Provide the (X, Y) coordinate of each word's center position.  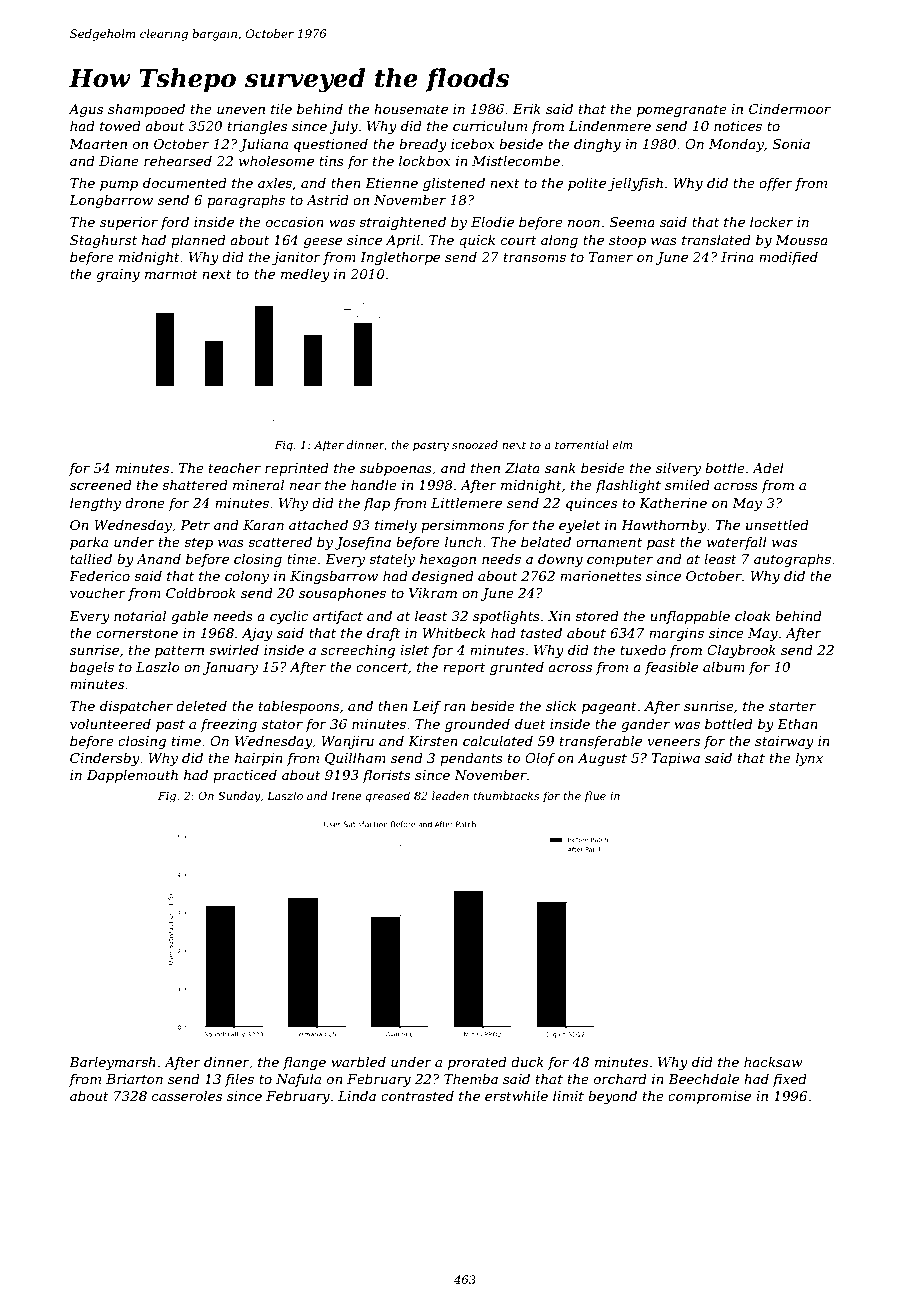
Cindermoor (790, 108)
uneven (241, 110)
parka (89, 543)
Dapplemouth (132, 776)
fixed (789, 1080)
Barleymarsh (112, 1063)
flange (304, 1063)
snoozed (475, 444)
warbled (358, 1061)
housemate (411, 108)
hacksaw (773, 1061)
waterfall (737, 543)
